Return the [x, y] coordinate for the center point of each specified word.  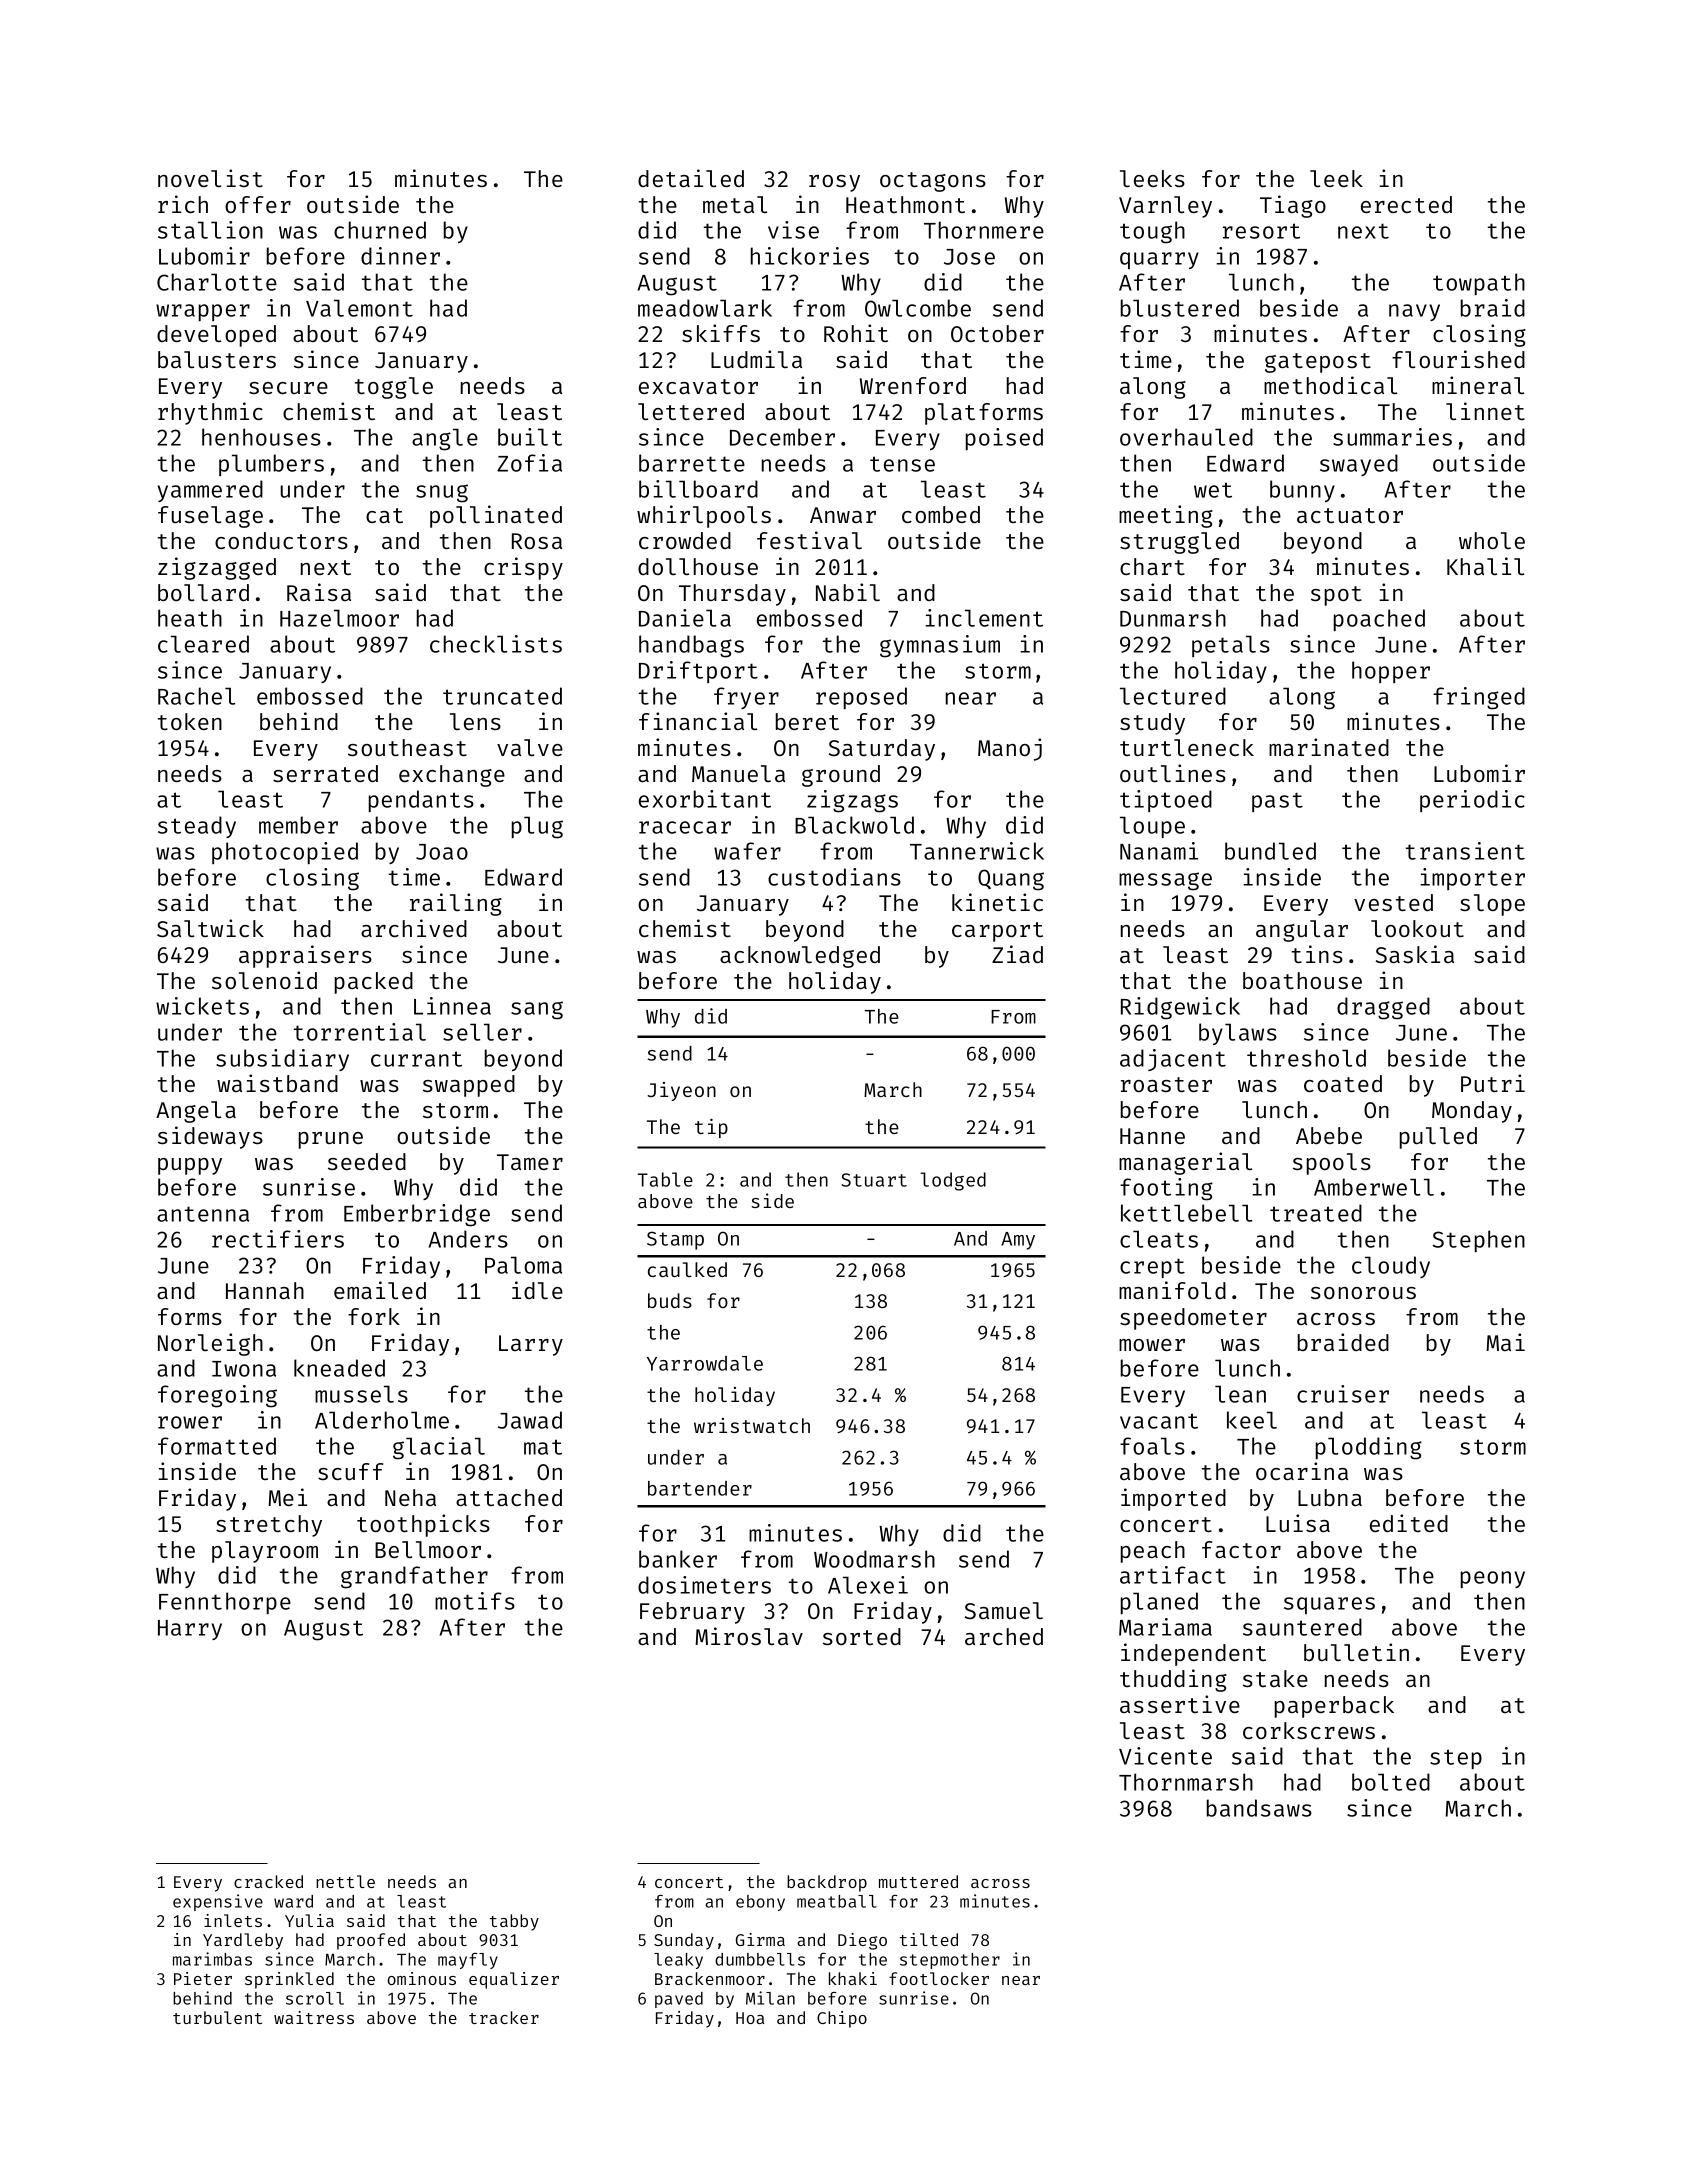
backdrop [827, 1883]
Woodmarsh [874, 1559]
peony [1493, 1579]
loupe [1152, 827]
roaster [1166, 1084]
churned [380, 230]
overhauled [1186, 437]
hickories [810, 256]
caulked [687, 1269]
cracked [268, 1881]
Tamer [530, 1162]
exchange [452, 776]
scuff [350, 1471]
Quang [1011, 880]
